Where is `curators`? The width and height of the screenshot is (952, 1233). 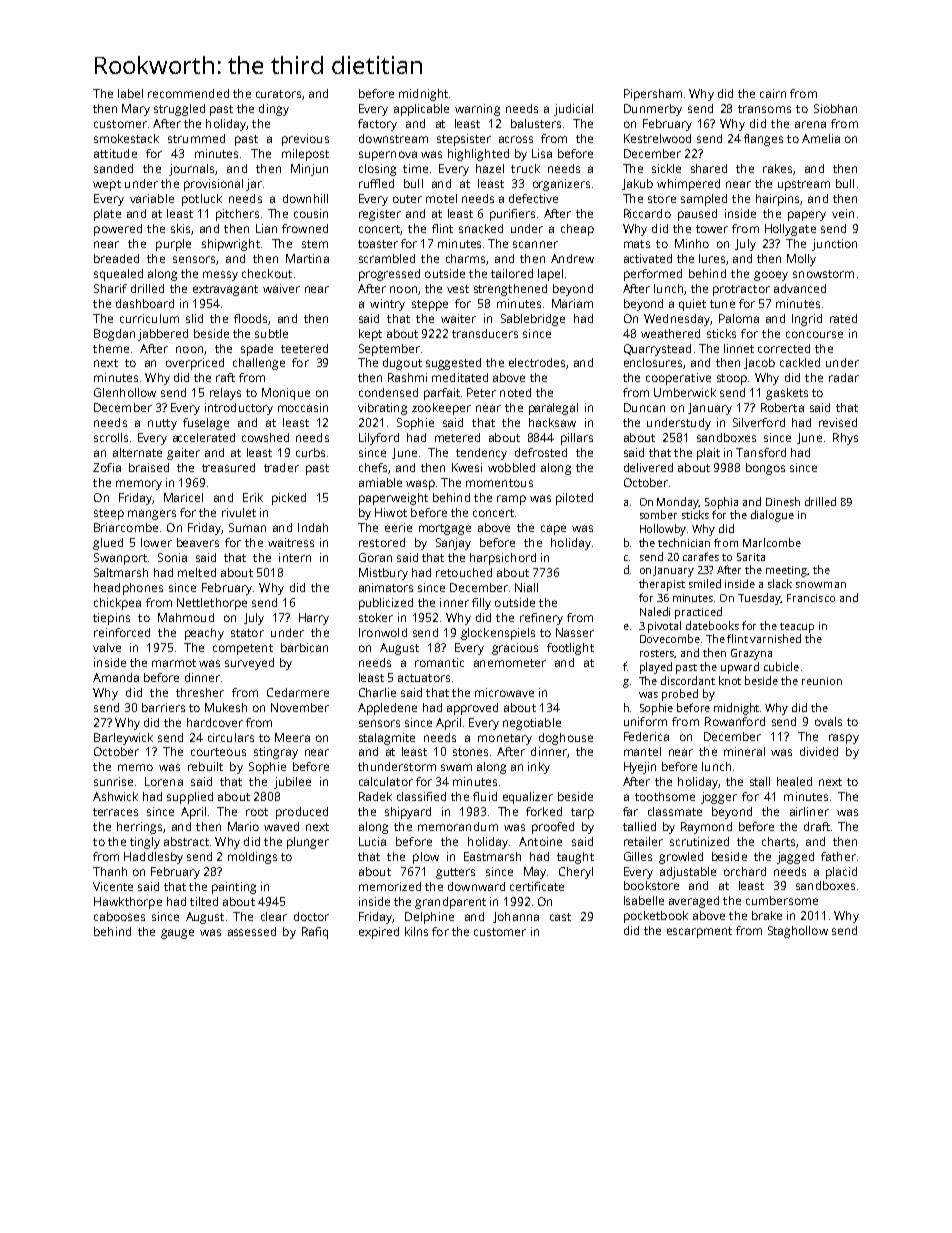 curators is located at coordinates (278, 94).
